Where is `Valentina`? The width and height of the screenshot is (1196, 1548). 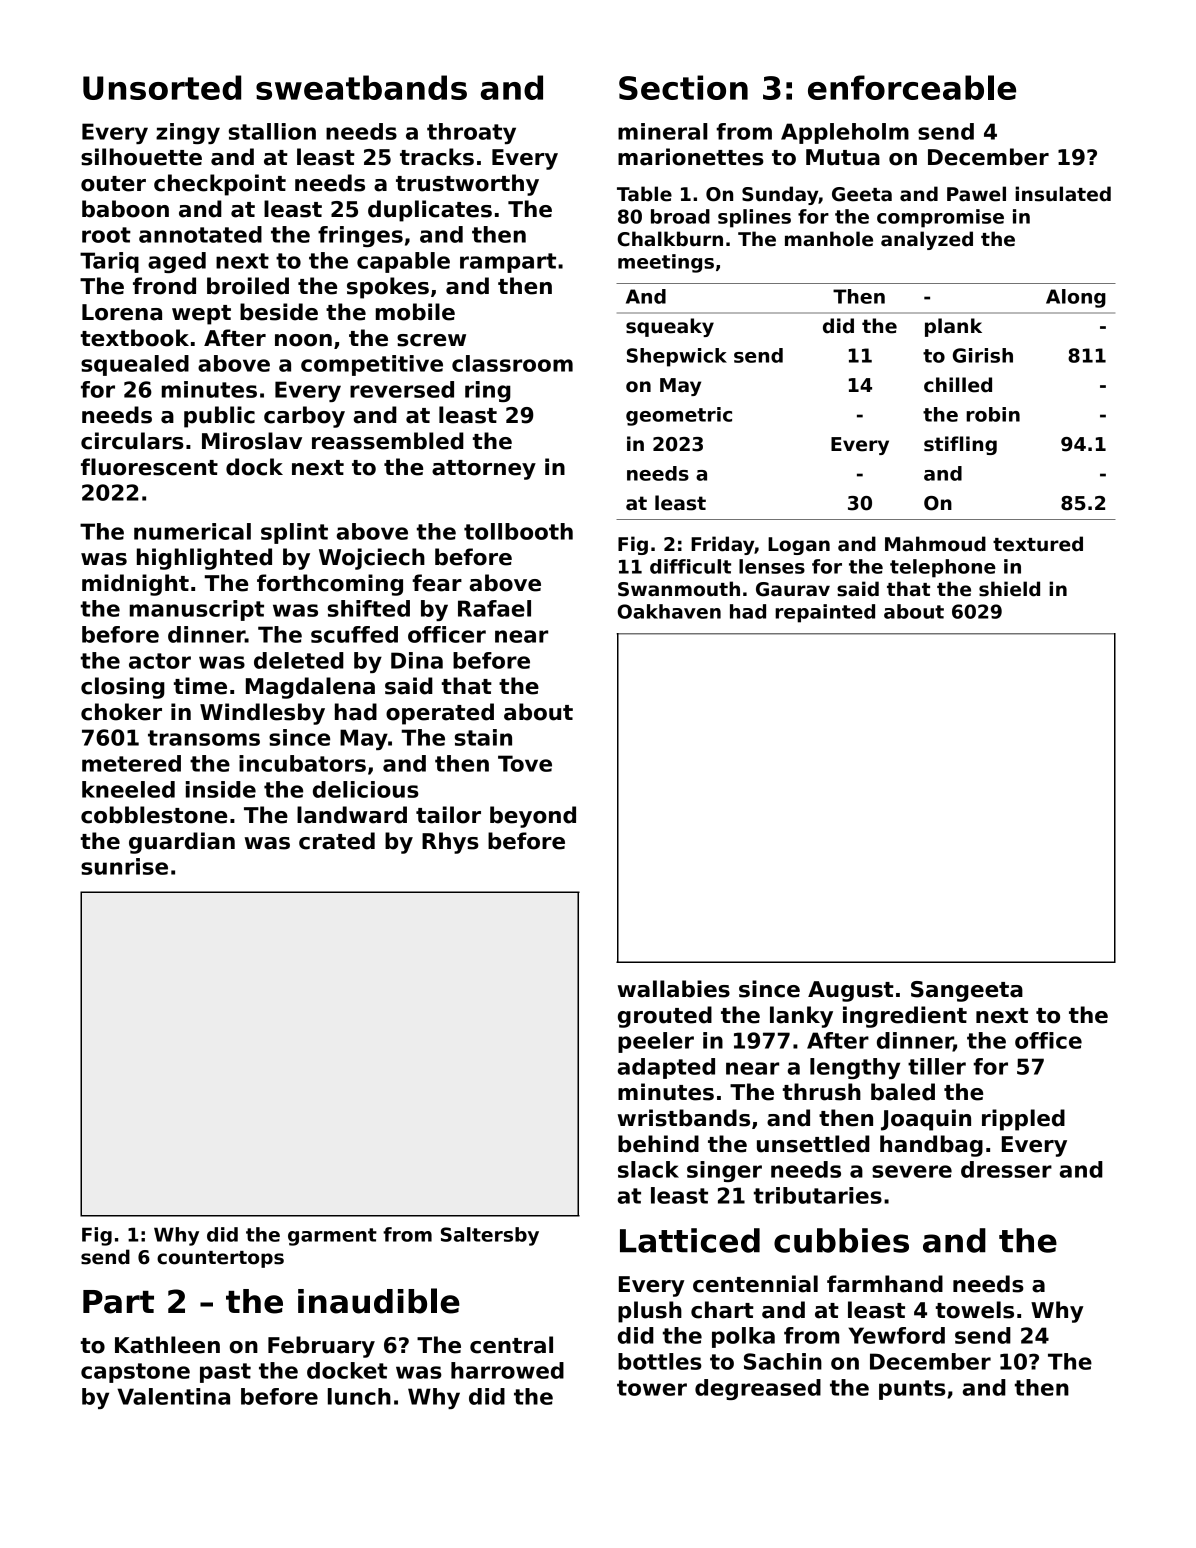 Valentina is located at coordinates (173, 1396).
